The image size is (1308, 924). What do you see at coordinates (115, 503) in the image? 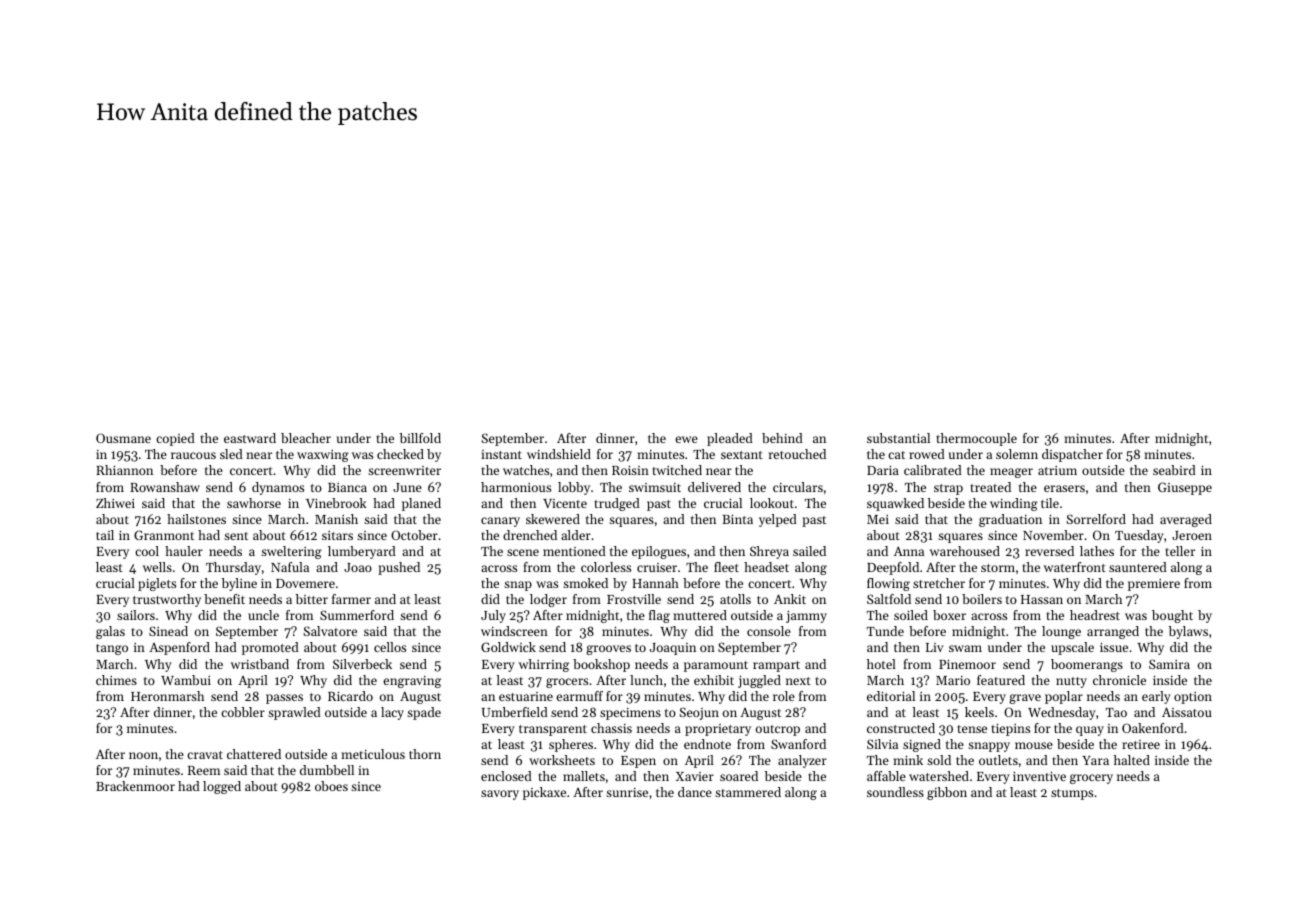
I see `Zhiwei` at bounding box center [115, 503].
